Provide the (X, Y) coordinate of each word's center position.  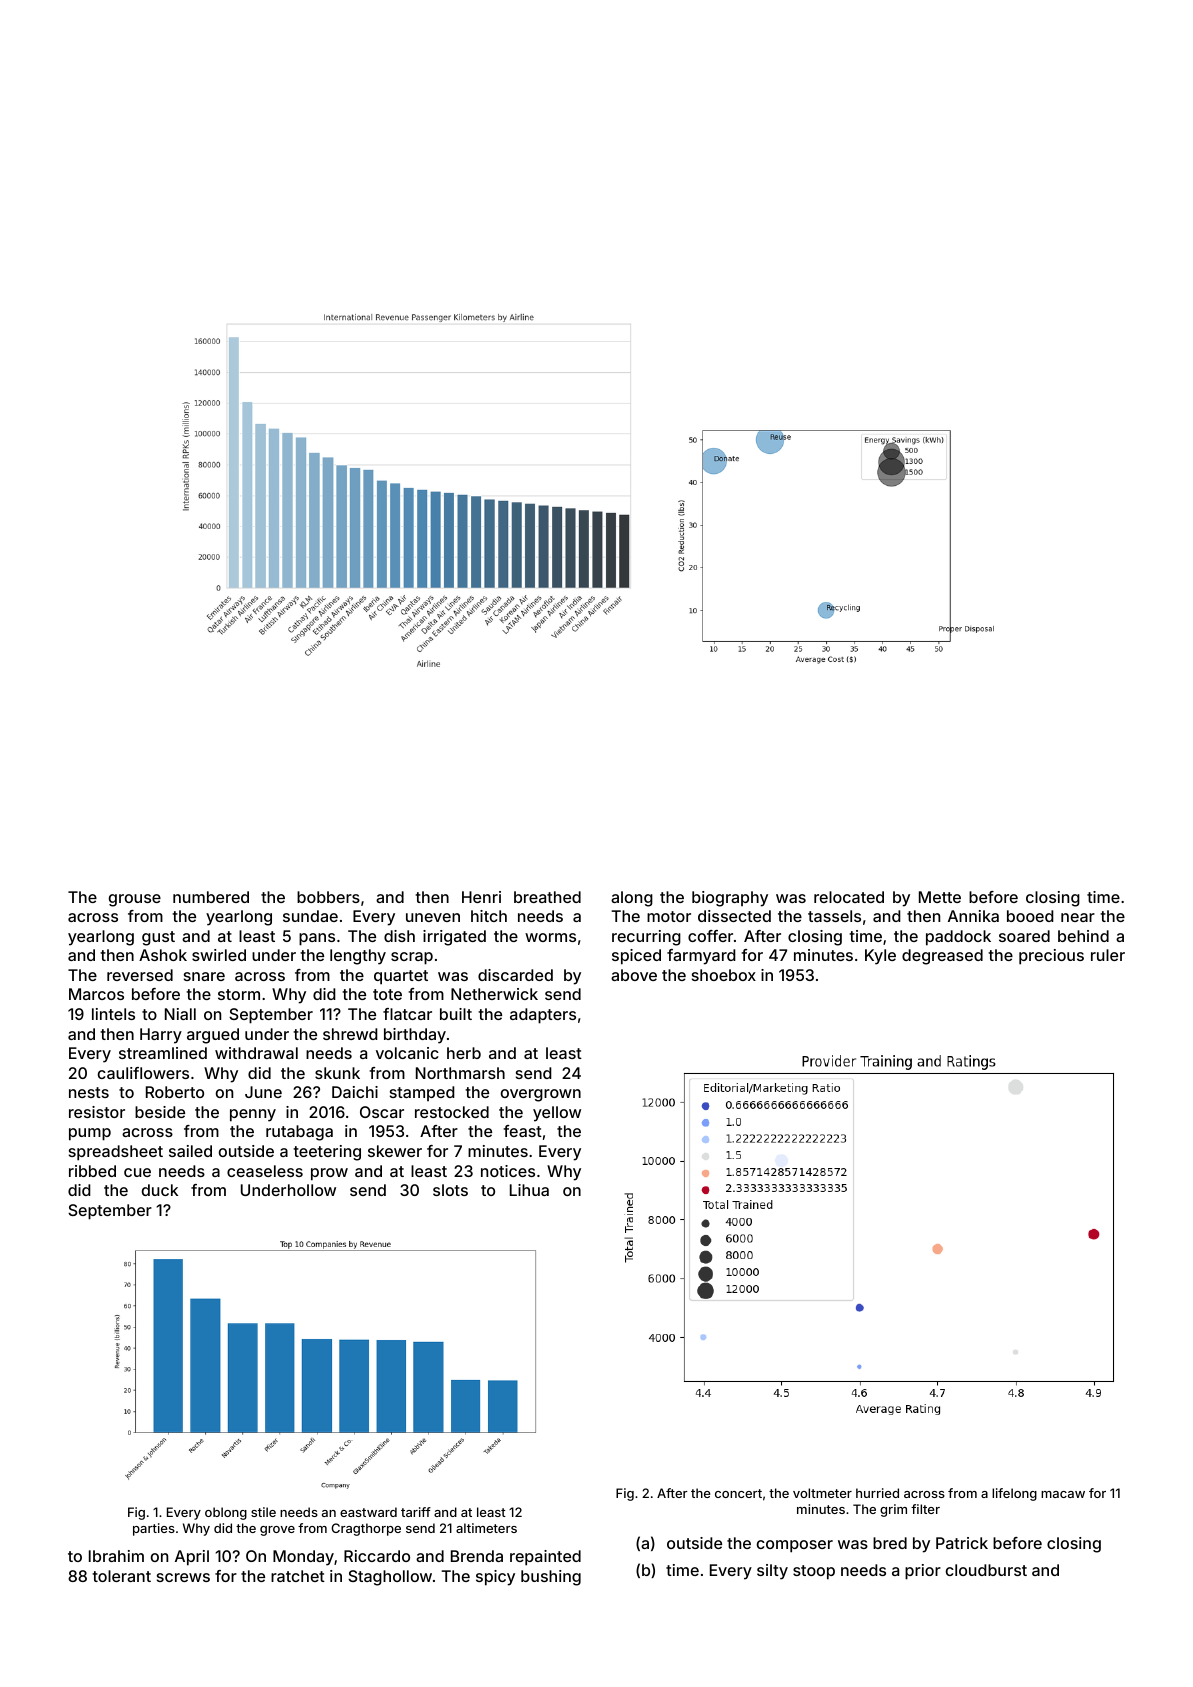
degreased (942, 957)
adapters (543, 1016)
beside (160, 1112)
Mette (940, 897)
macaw (1063, 1494)
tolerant (121, 1576)
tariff (416, 1512)
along (632, 899)
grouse (135, 900)
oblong (226, 1513)
